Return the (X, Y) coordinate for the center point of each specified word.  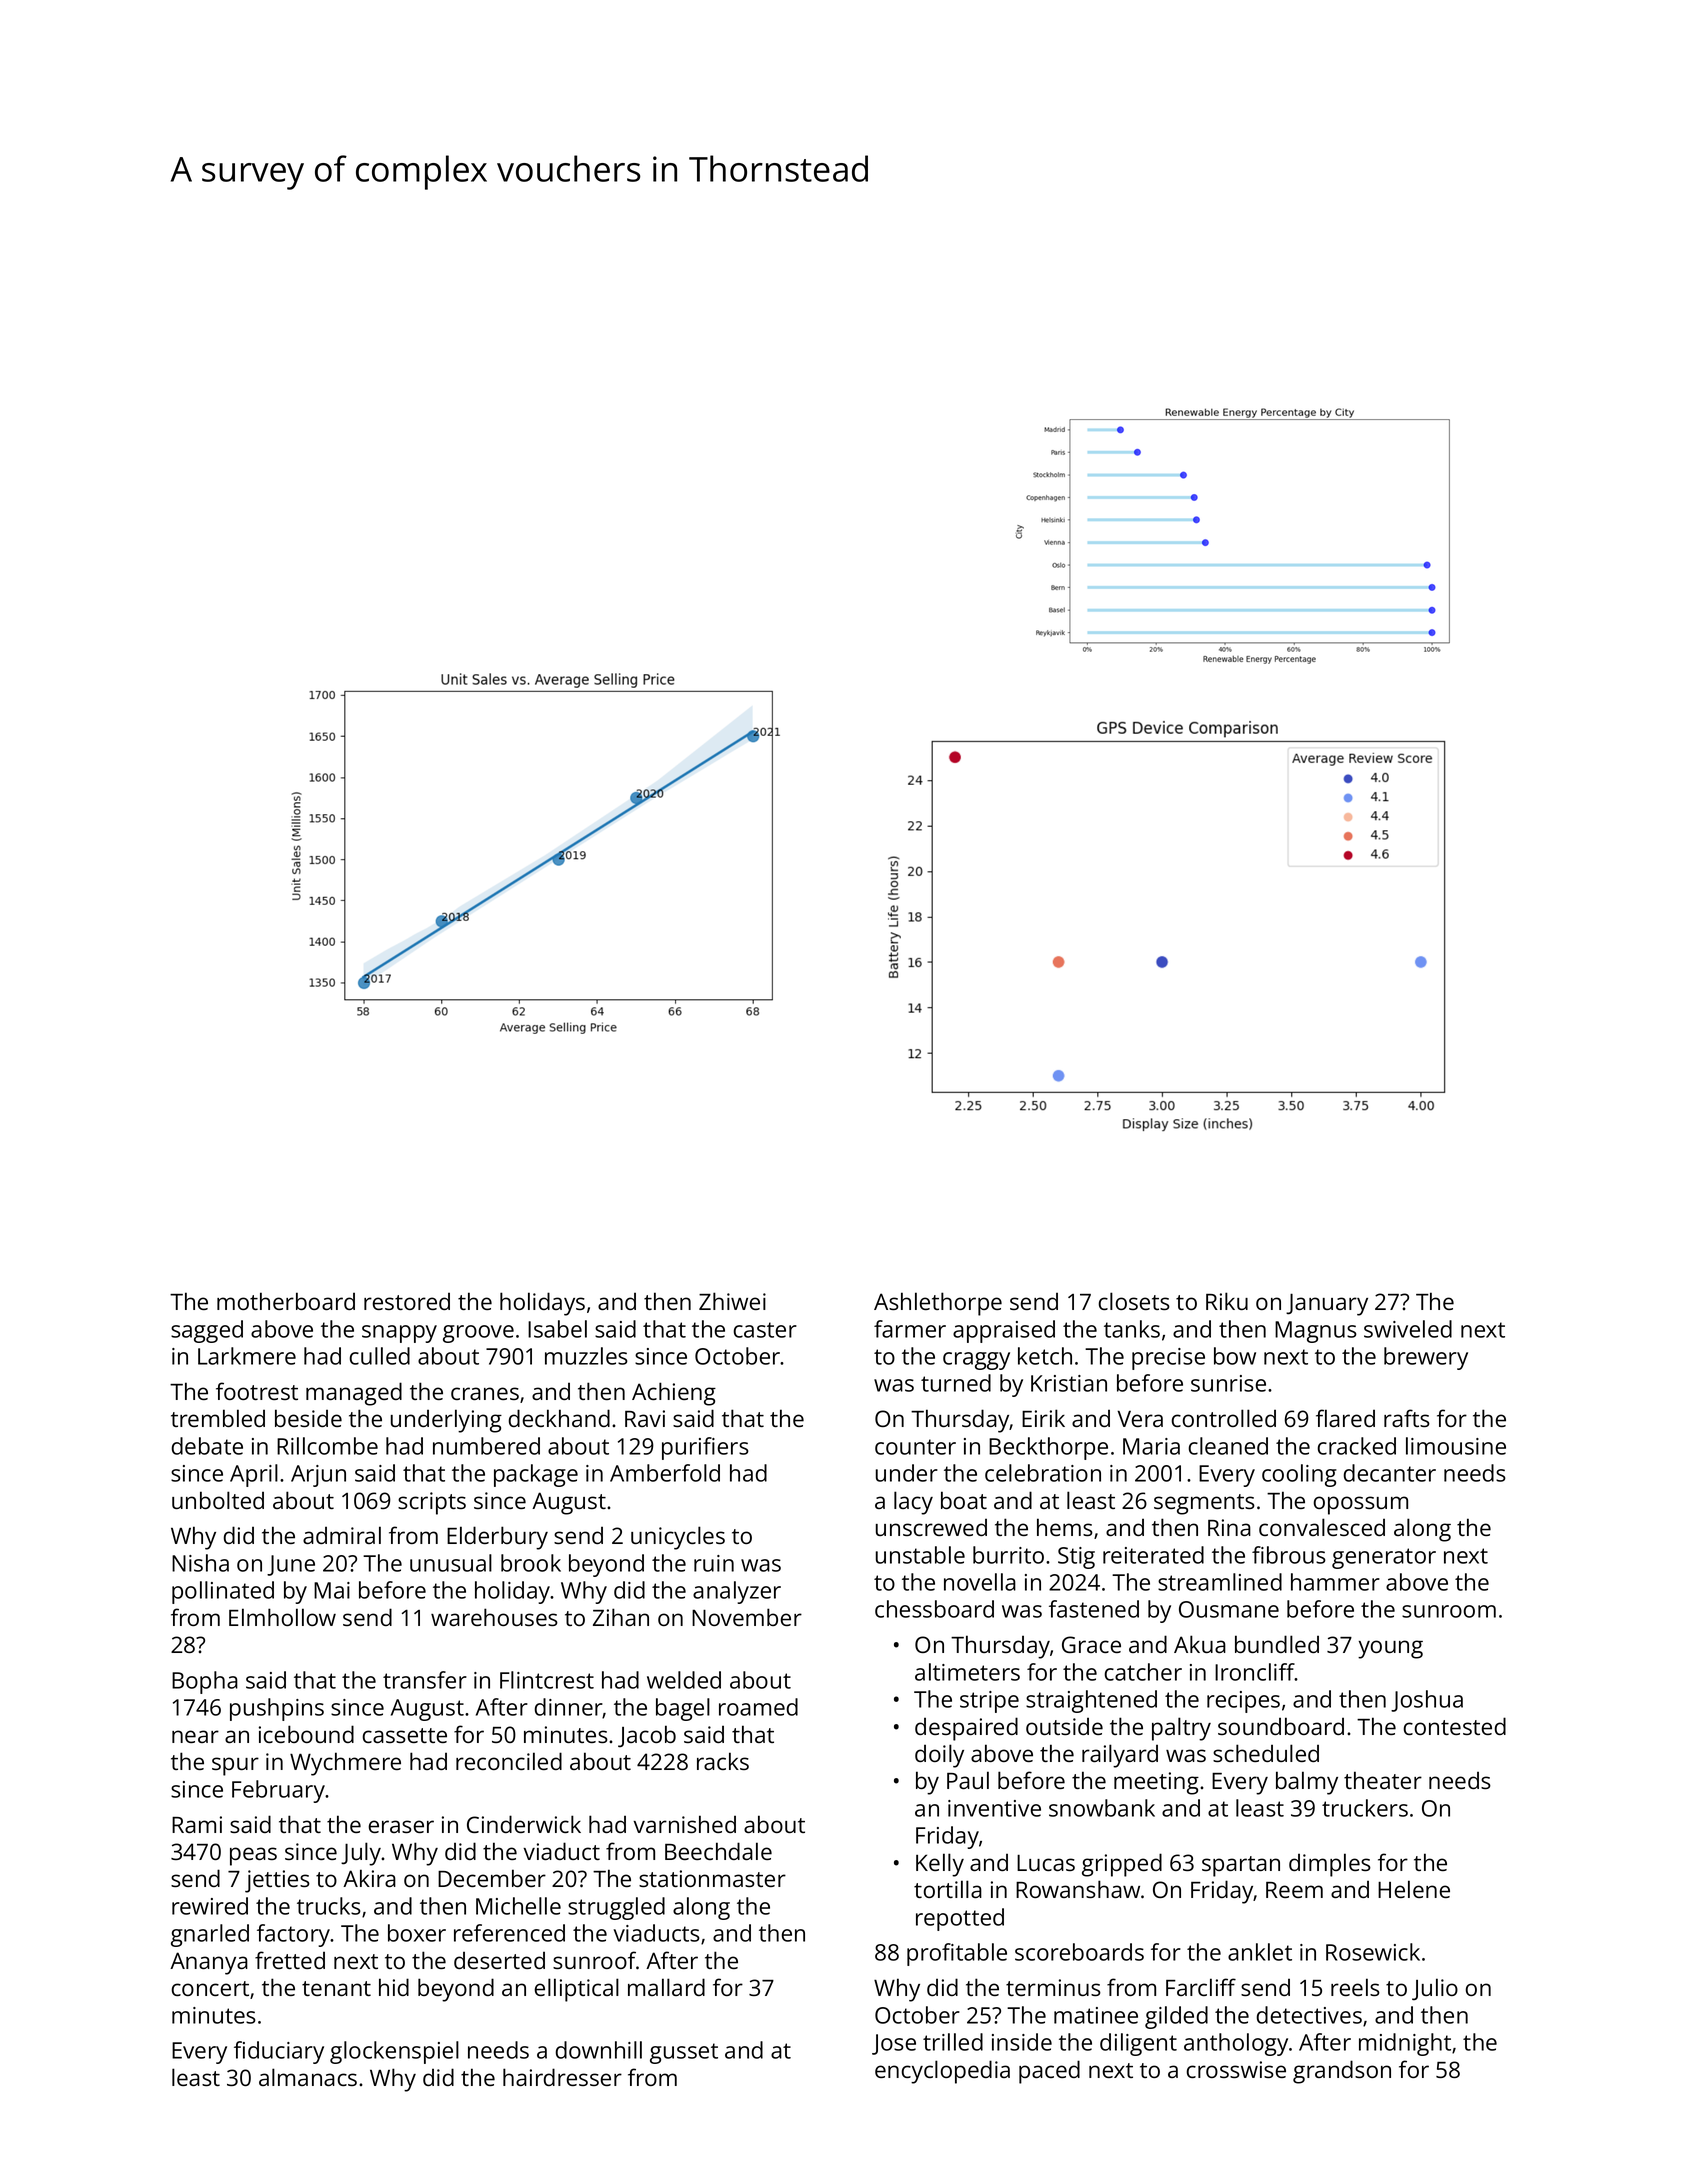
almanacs (308, 2077)
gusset (684, 2053)
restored (407, 1301)
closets (1134, 1301)
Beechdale (718, 1851)
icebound (306, 1734)
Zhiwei (732, 1301)
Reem (1294, 1890)
